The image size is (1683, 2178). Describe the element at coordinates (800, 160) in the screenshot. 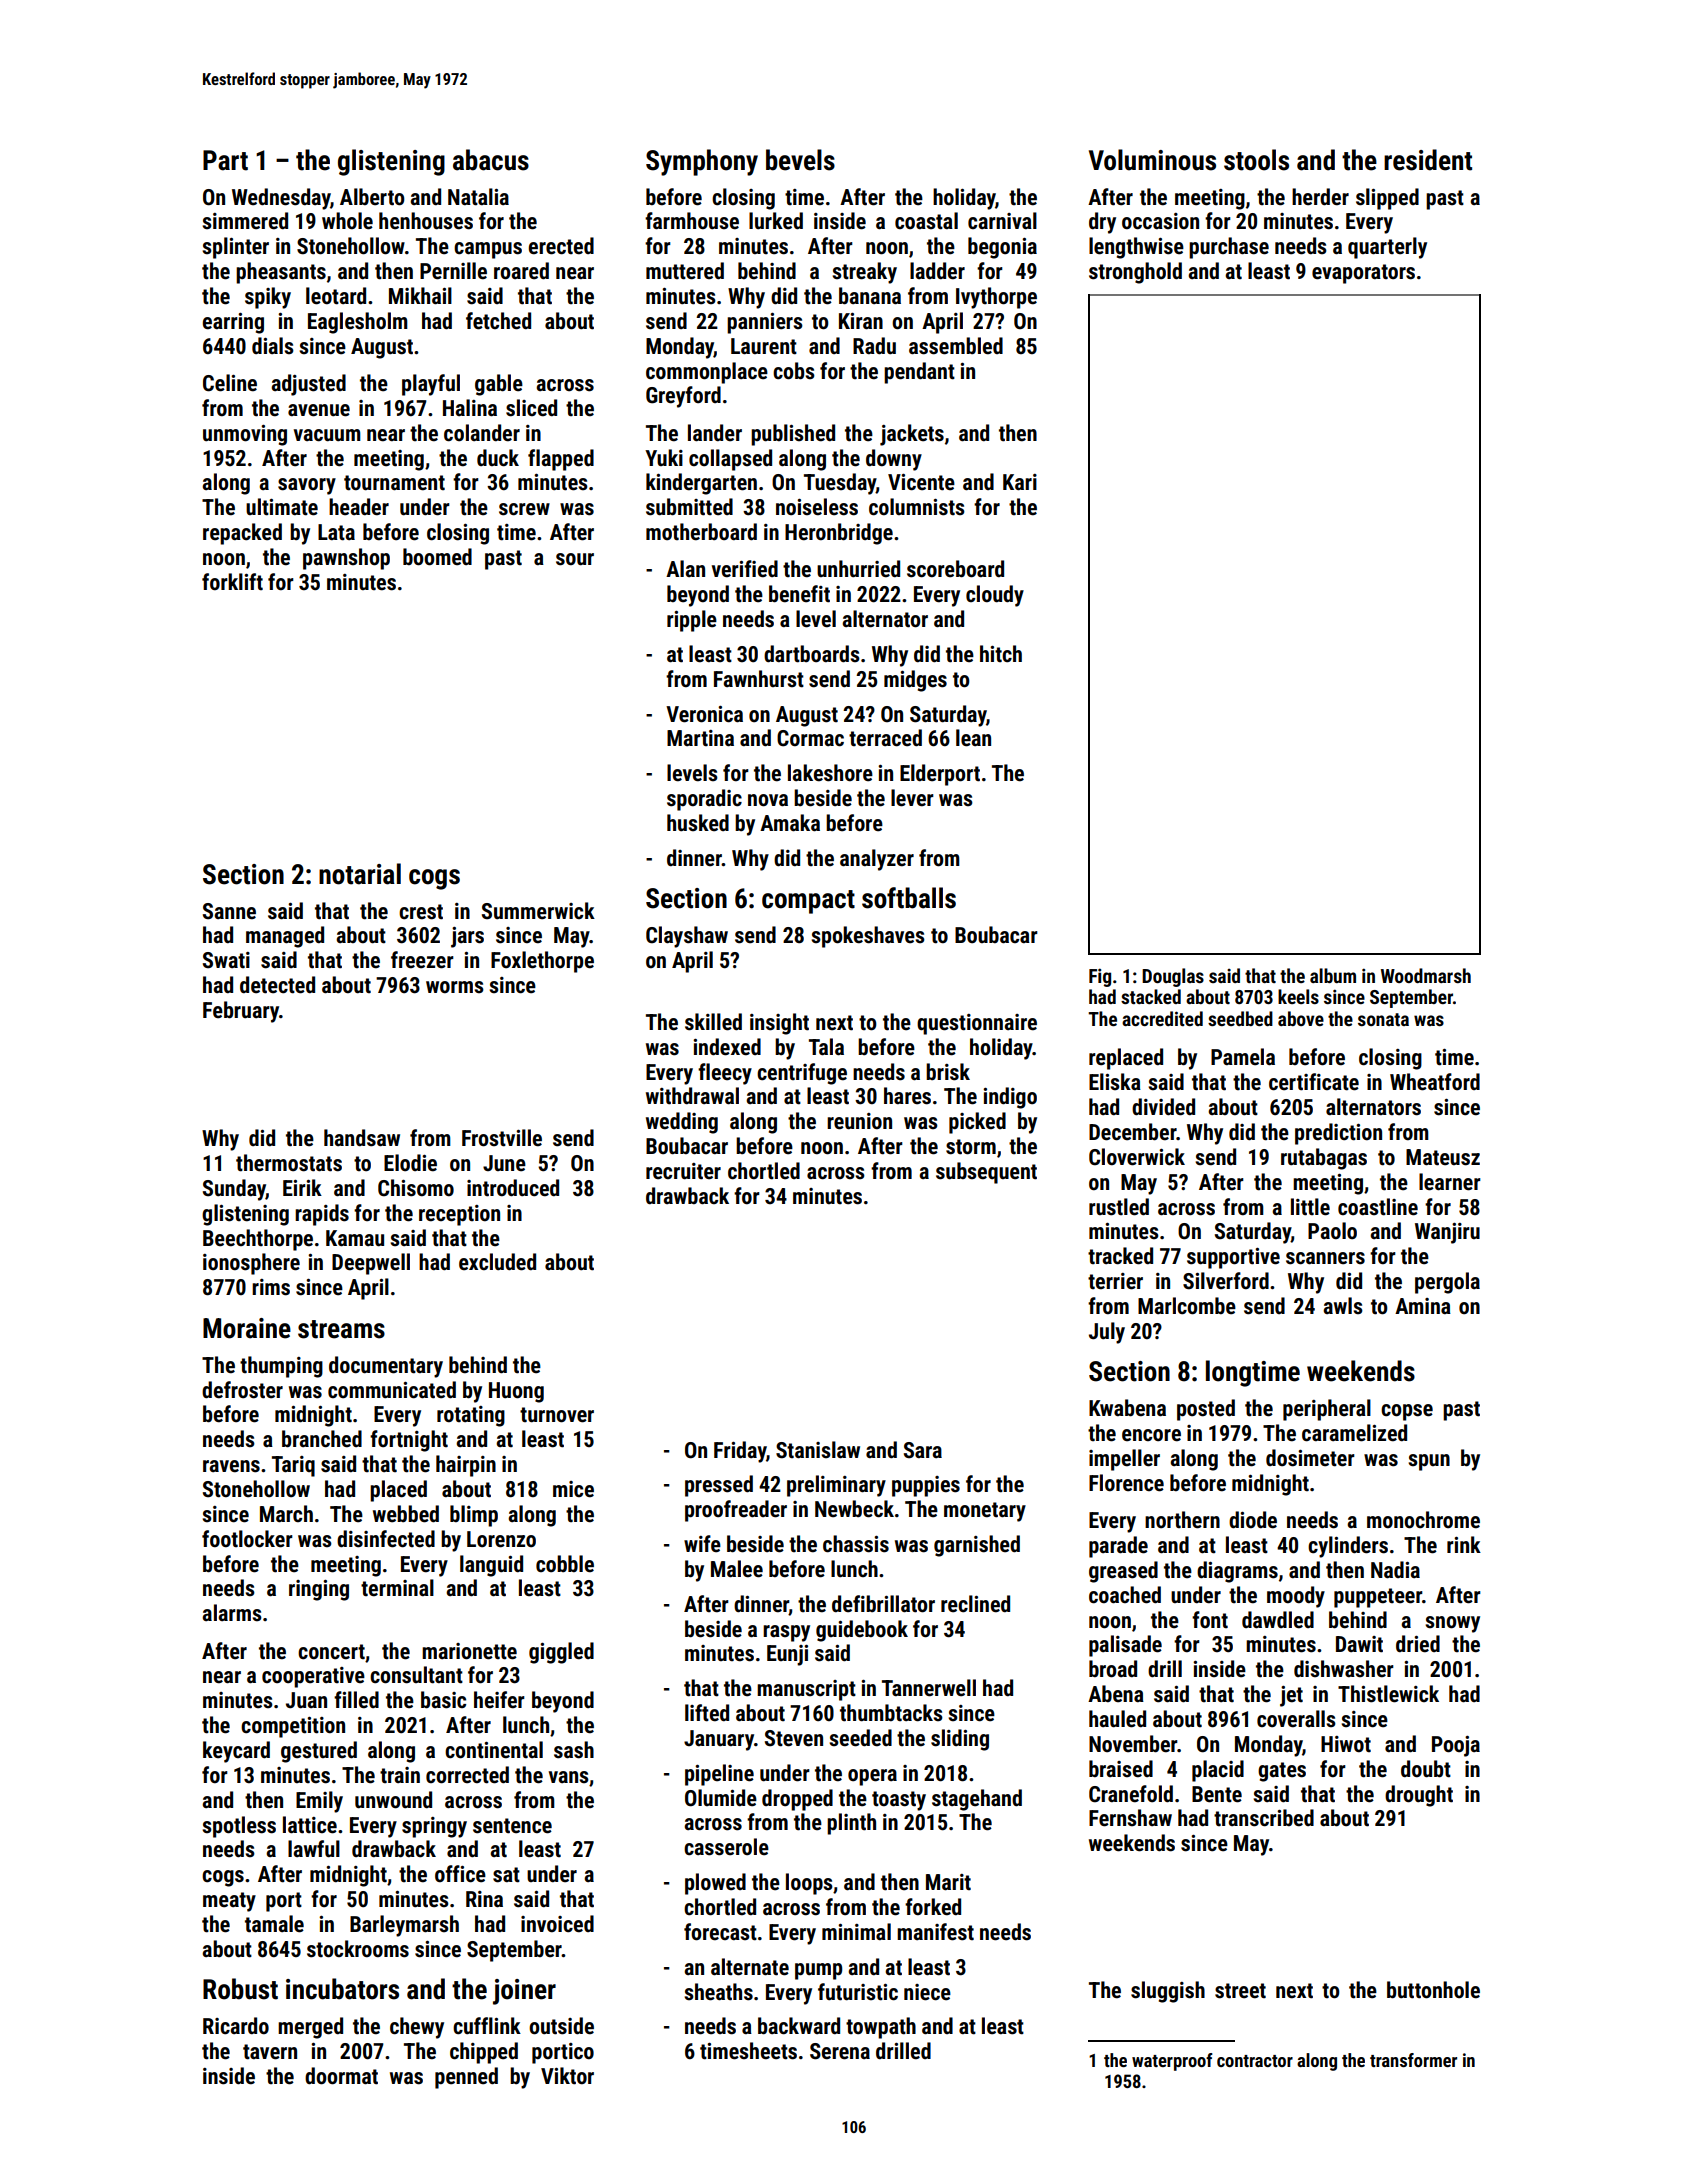

I see `bevels` at that location.
